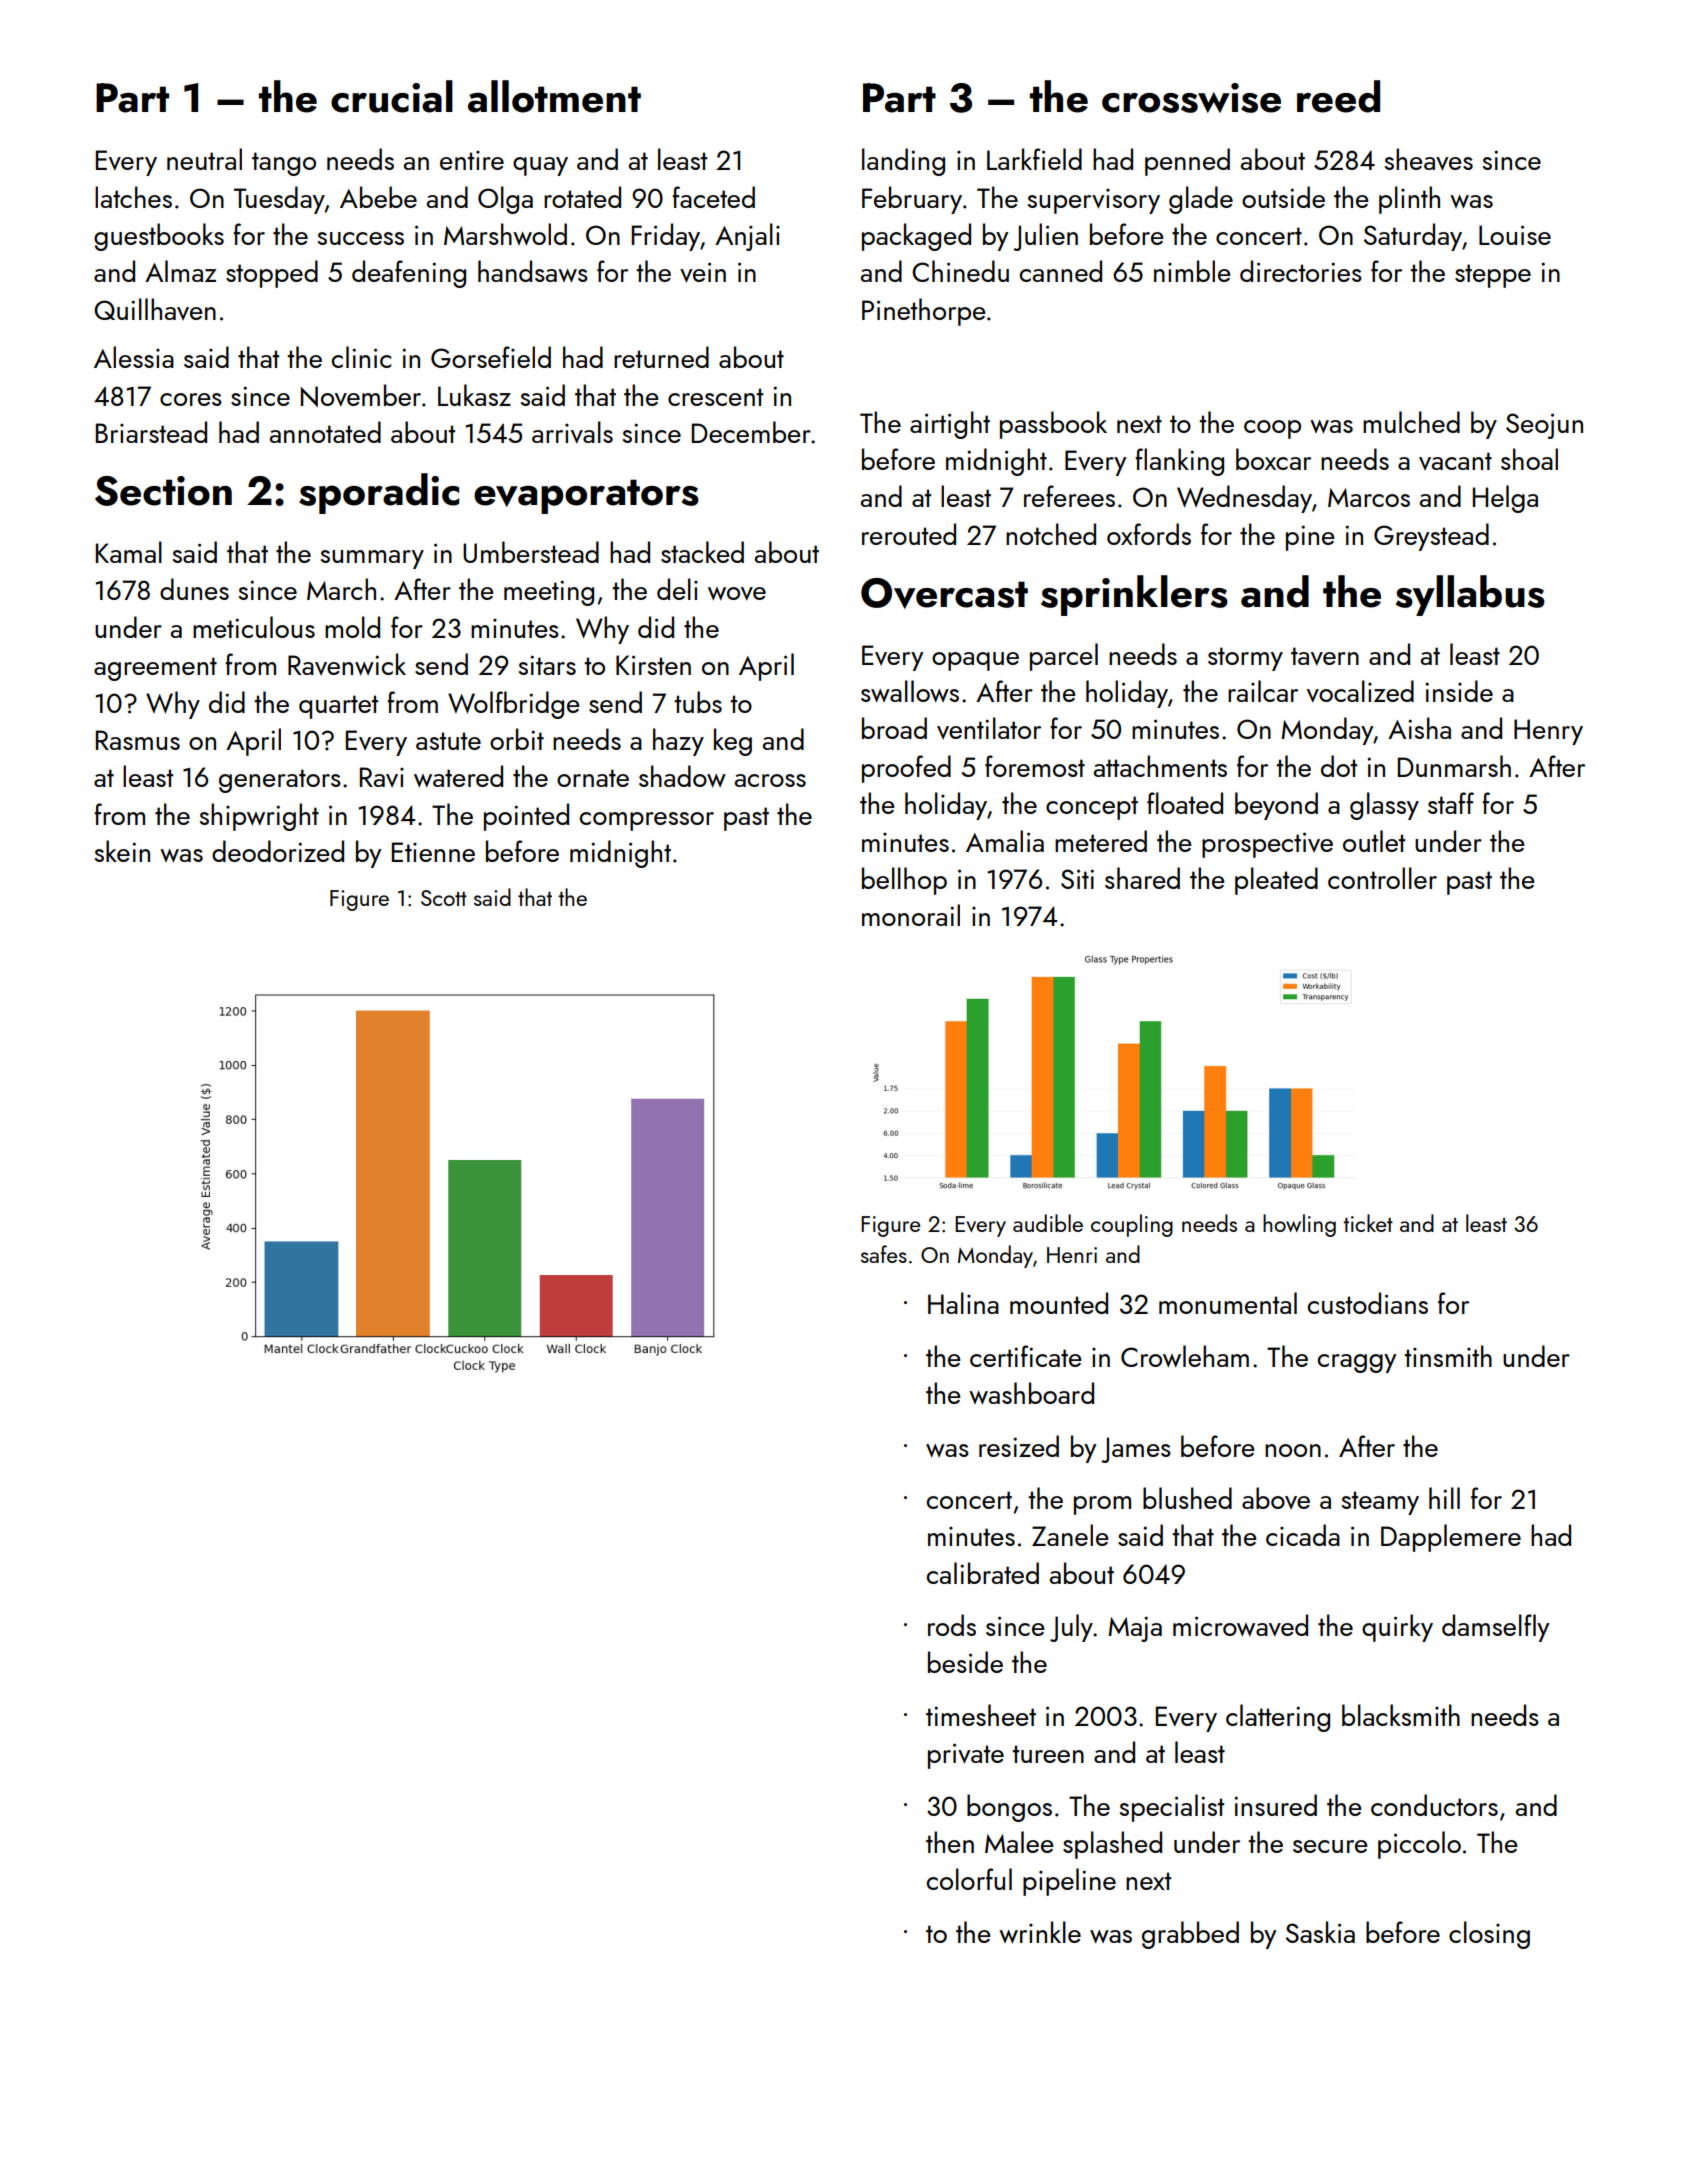  Describe the element at coordinates (1135, 1629) in the image. I see `Maja` at that location.
